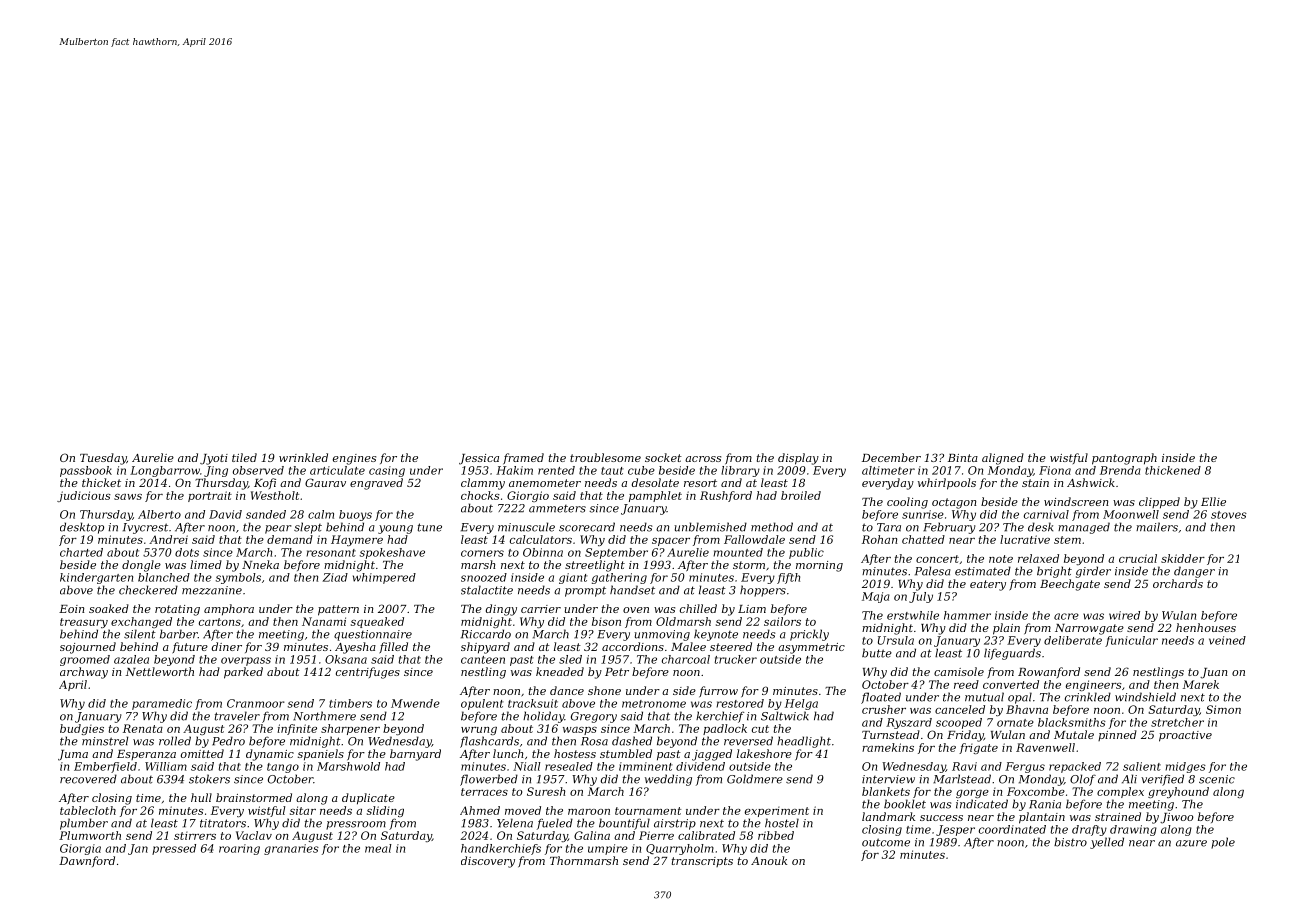 Image resolution: width=1308 pixels, height=924 pixels. I want to click on Marek, so click(1201, 684).
